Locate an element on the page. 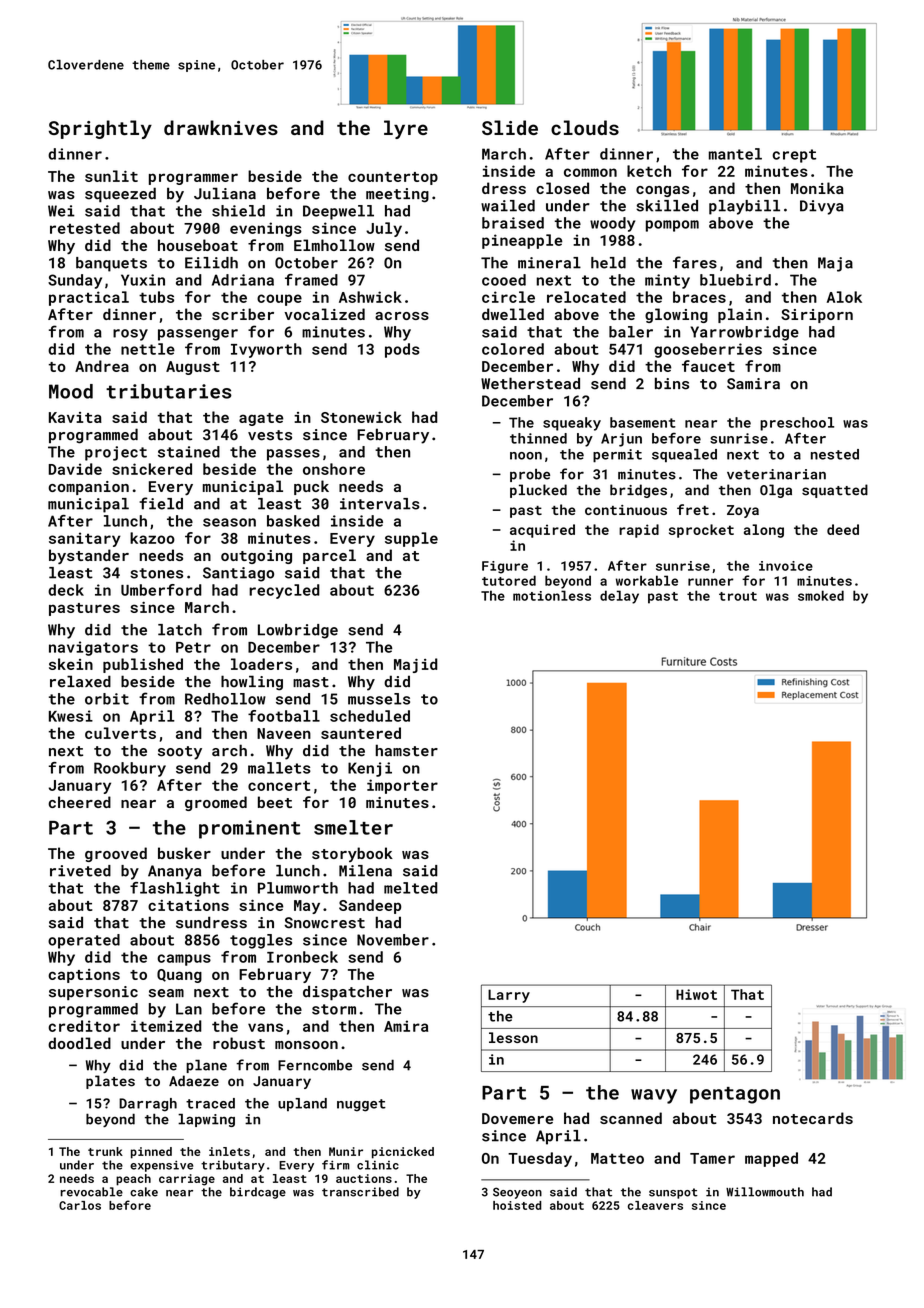 This image has height=1308, width=924. picnicked is located at coordinates (403, 1153).
